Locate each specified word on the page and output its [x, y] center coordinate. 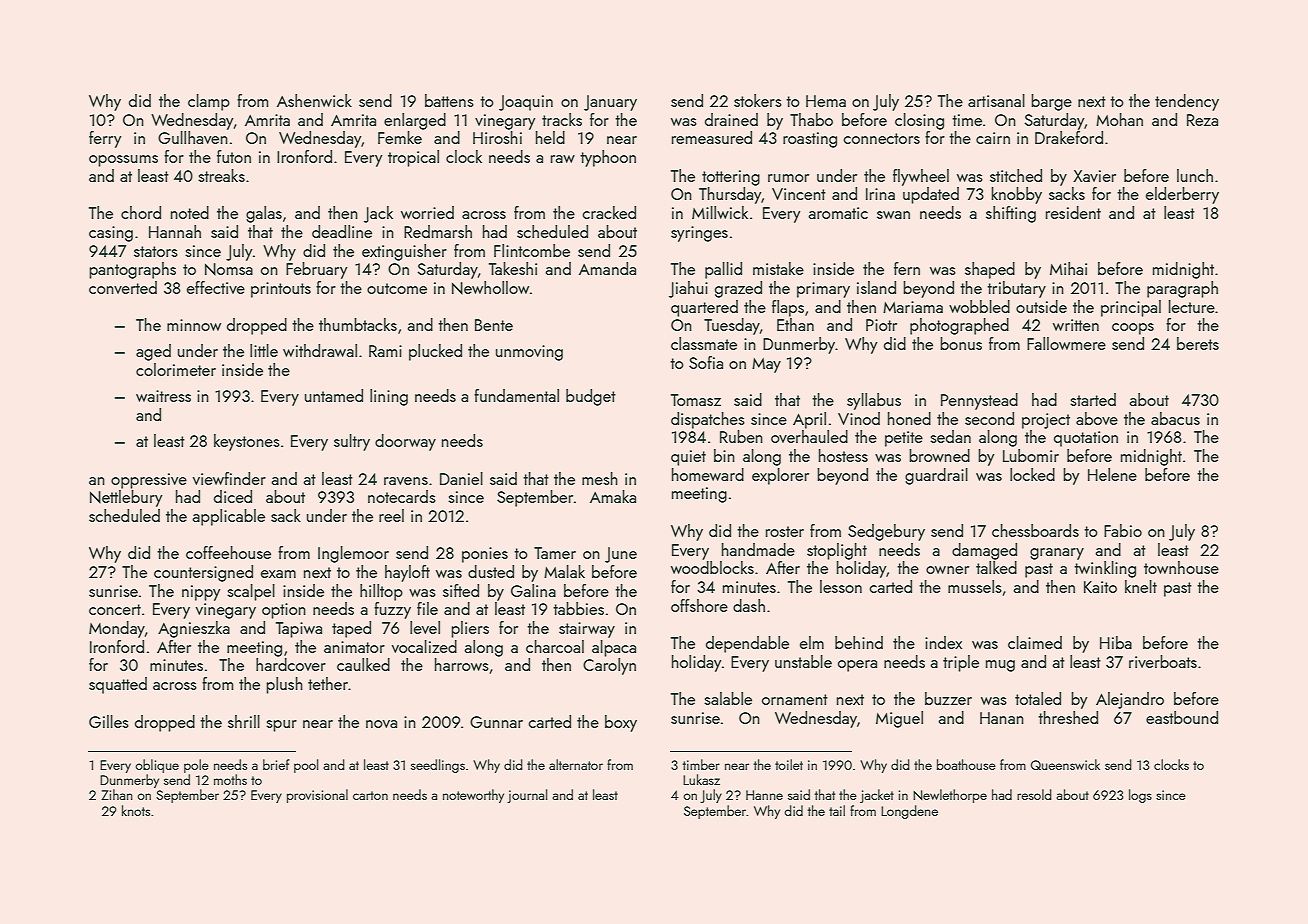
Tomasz [696, 400]
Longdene [909, 812]
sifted [461, 590]
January [610, 103]
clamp [209, 102]
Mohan [1119, 119]
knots [136, 810]
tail [837, 810]
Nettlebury [126, 498]
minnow [194, 325]
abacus [1175, 418]
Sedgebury [886, 532]
